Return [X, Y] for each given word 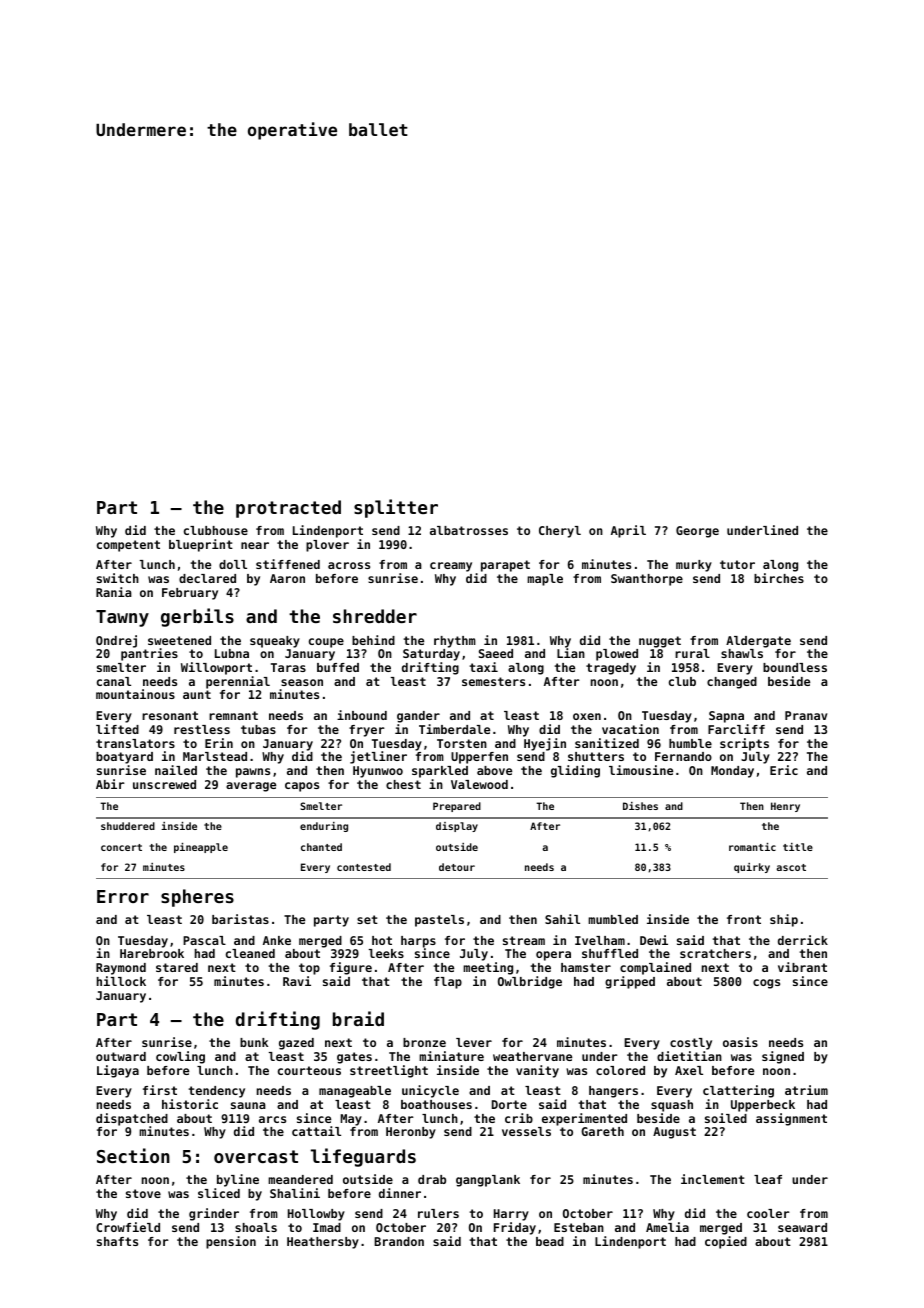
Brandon [399, 1241]
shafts [117, 1241]
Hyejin [545, 744]
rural [692, 653]
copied [726, 1242]
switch [118, 578]
